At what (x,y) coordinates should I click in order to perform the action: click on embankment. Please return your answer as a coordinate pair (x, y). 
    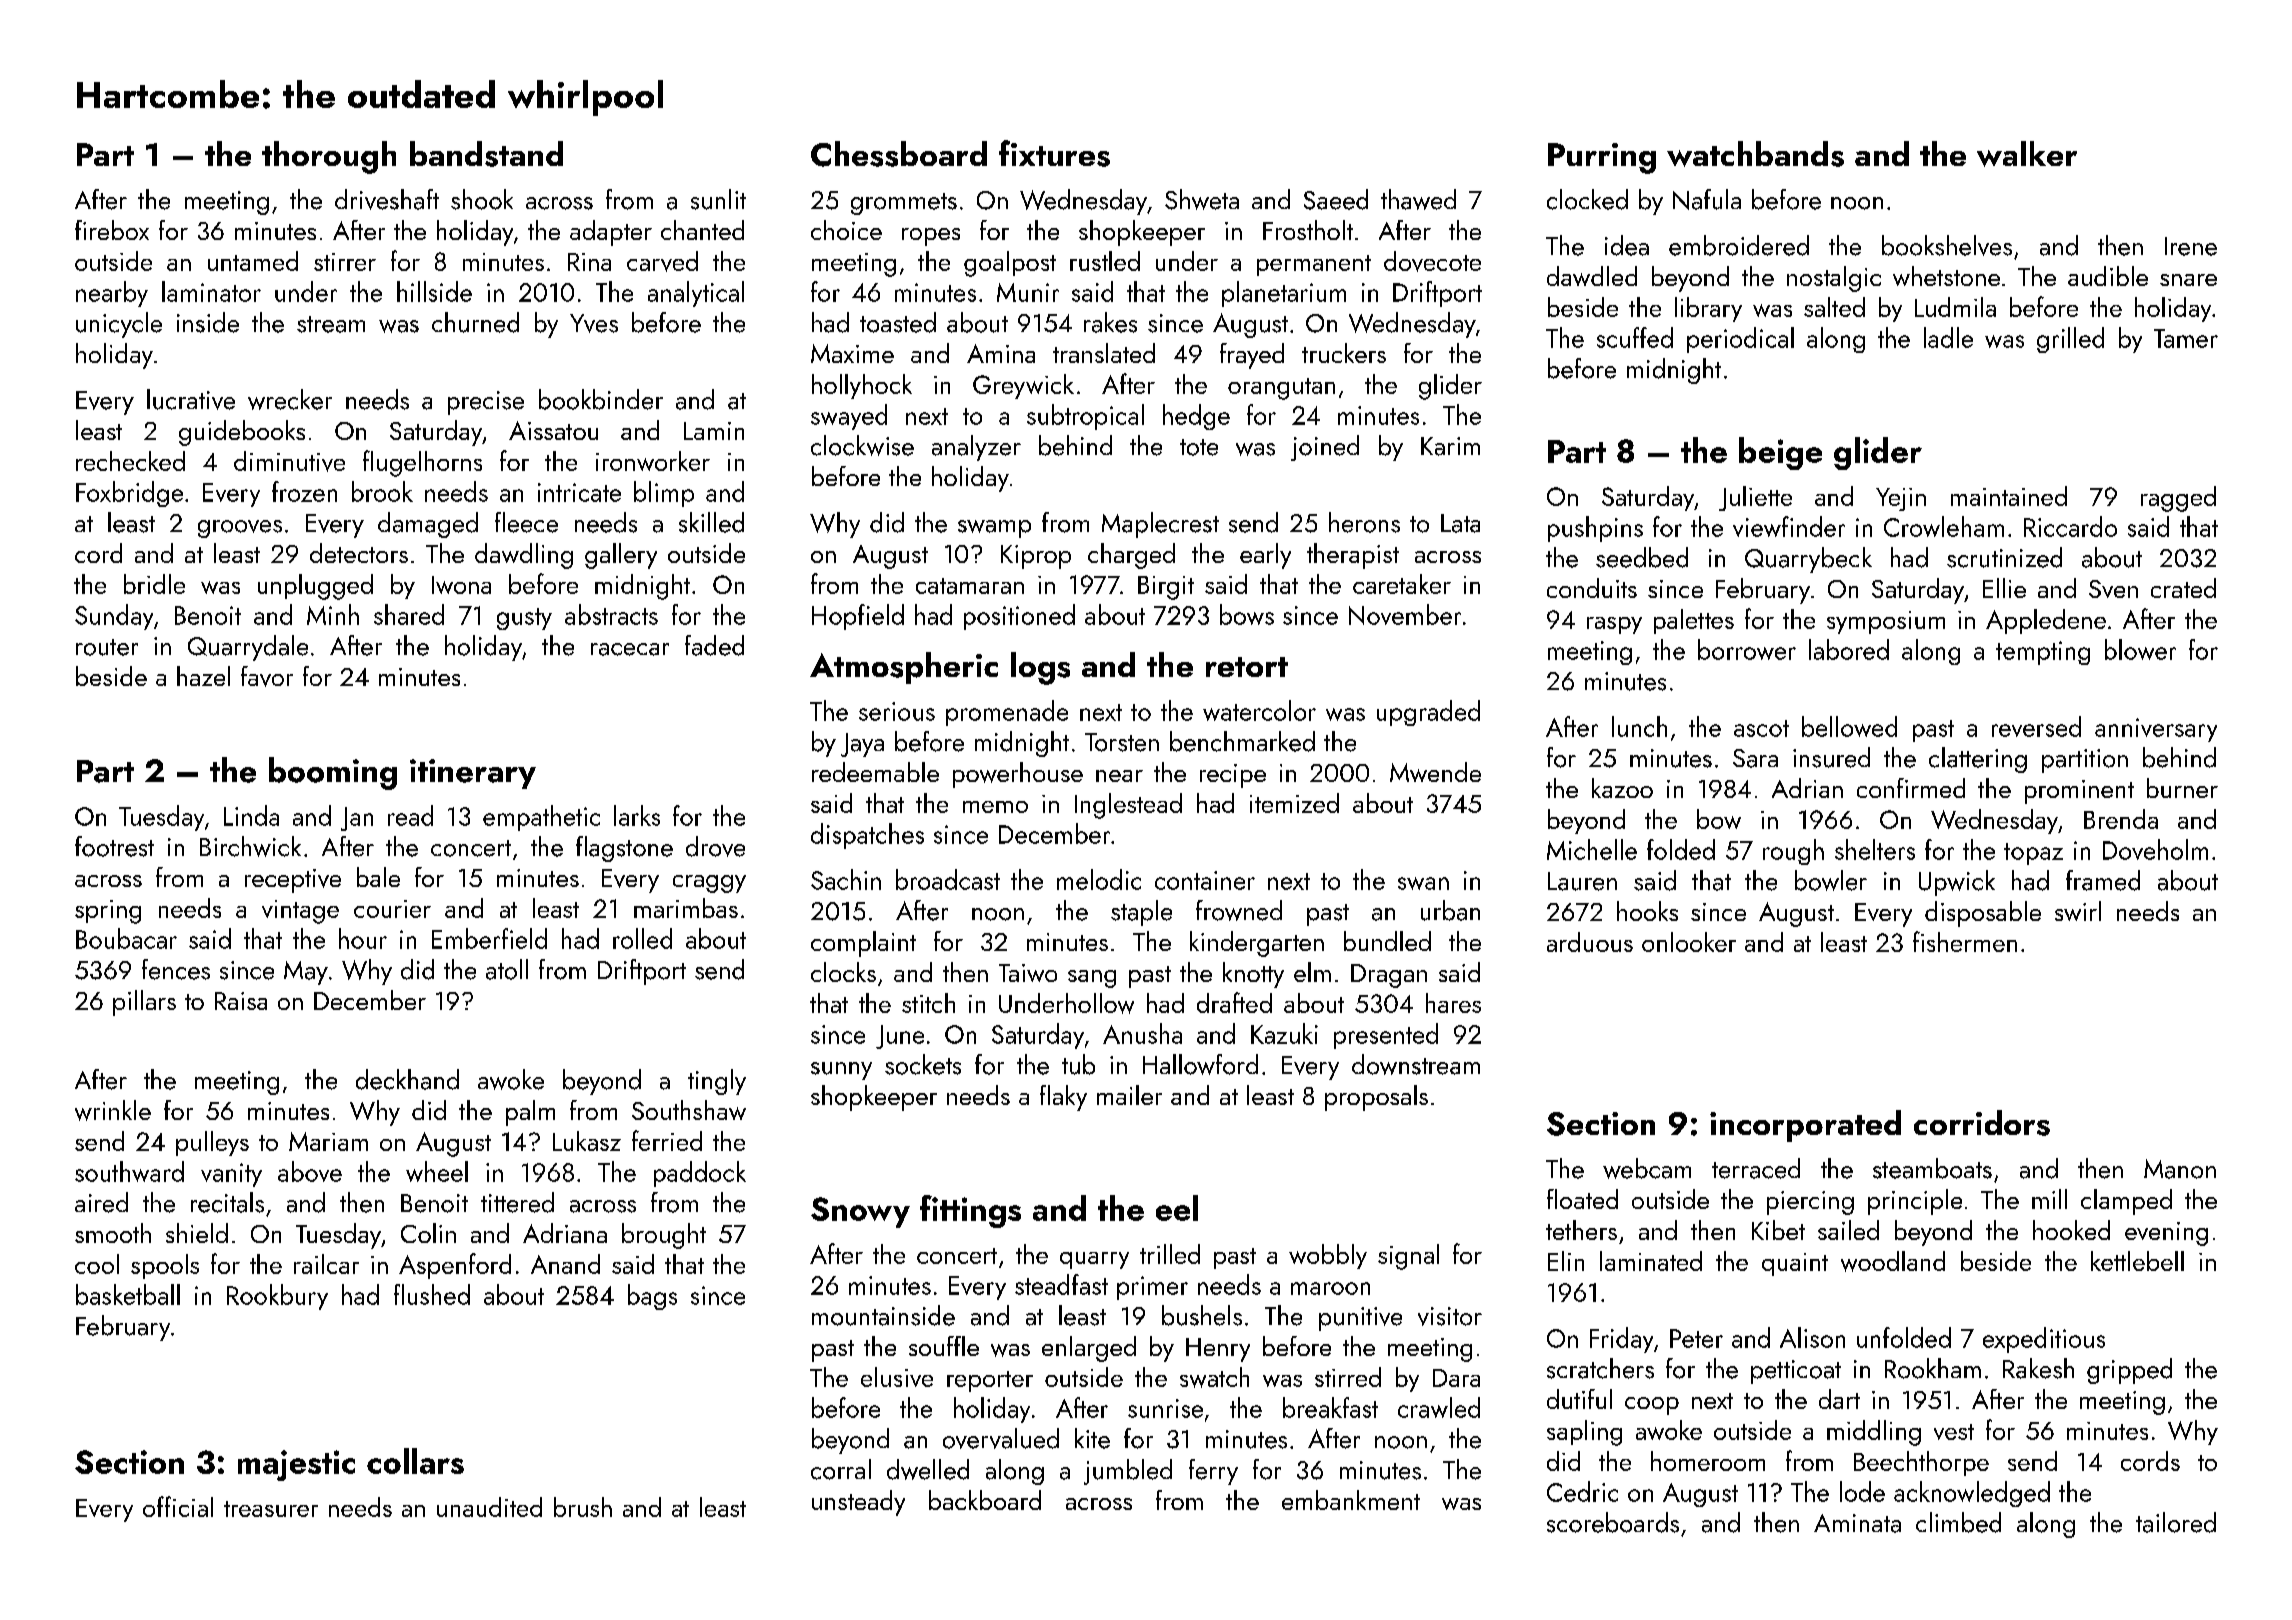
    Looking at the image, I should click on (1351, 1500).
